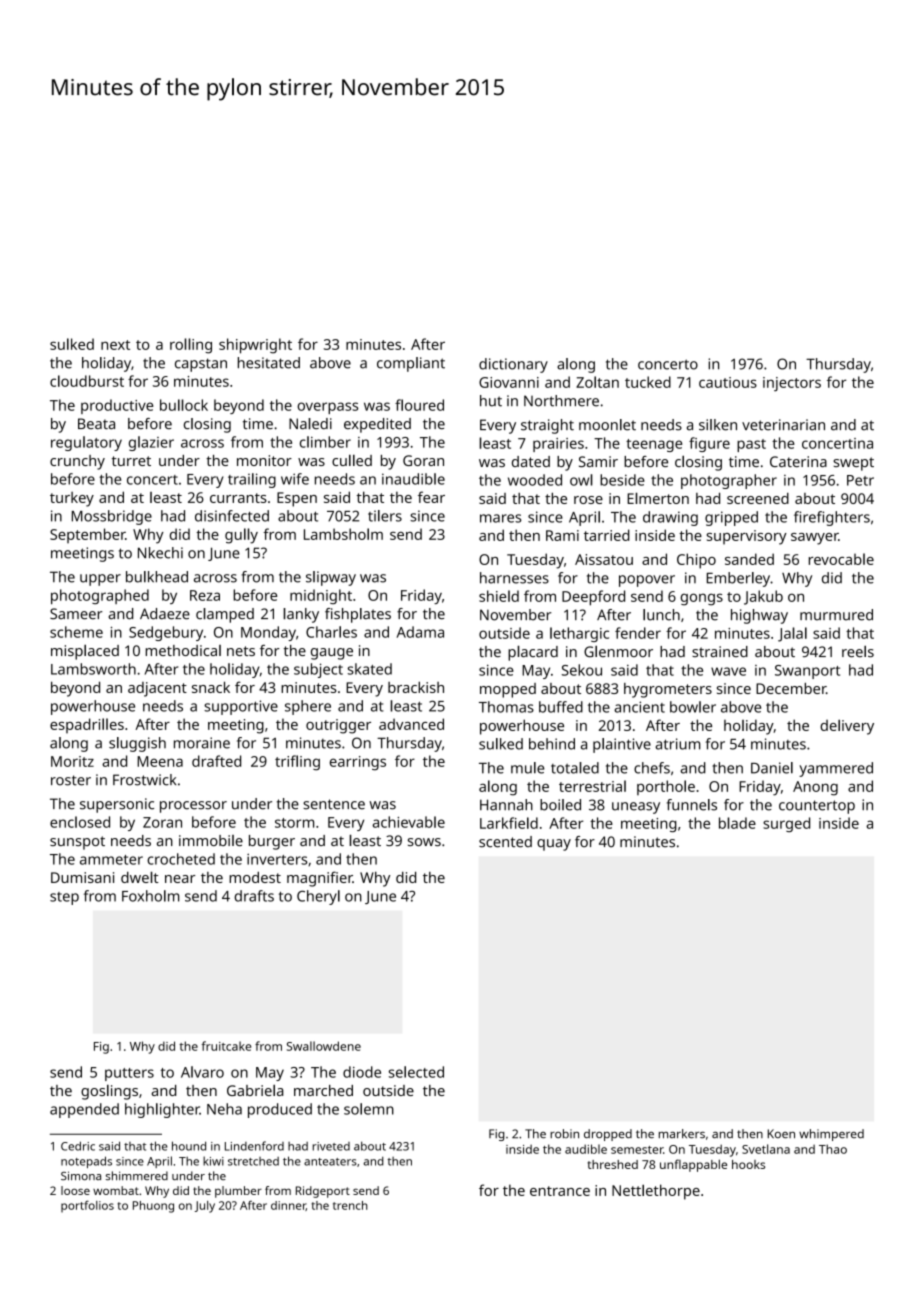 This page has height=1308, width=924. Describe the element at coordinates (728, 671) in the page. I see `wave` at that location.
